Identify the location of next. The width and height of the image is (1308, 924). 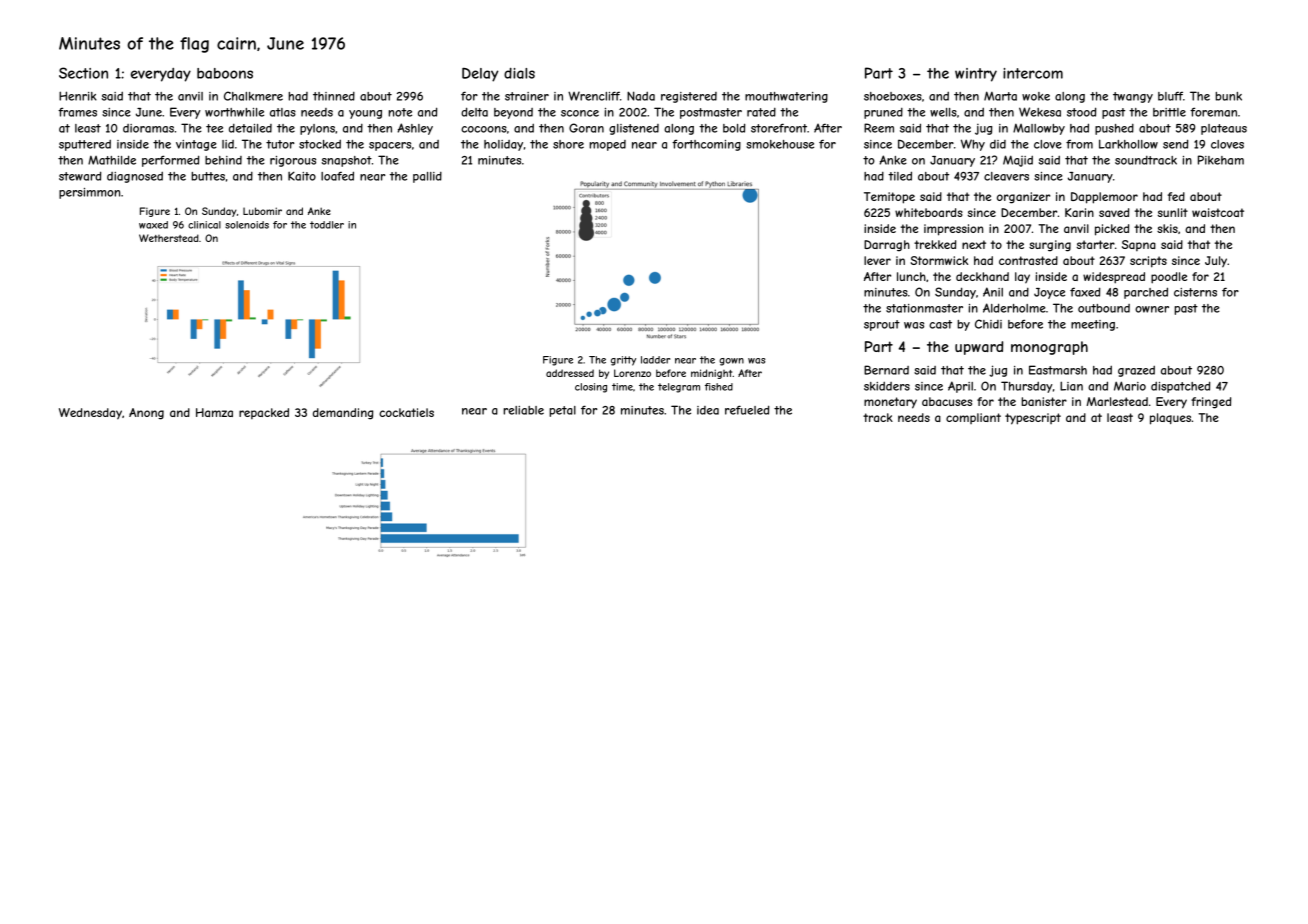
(974, 244).
